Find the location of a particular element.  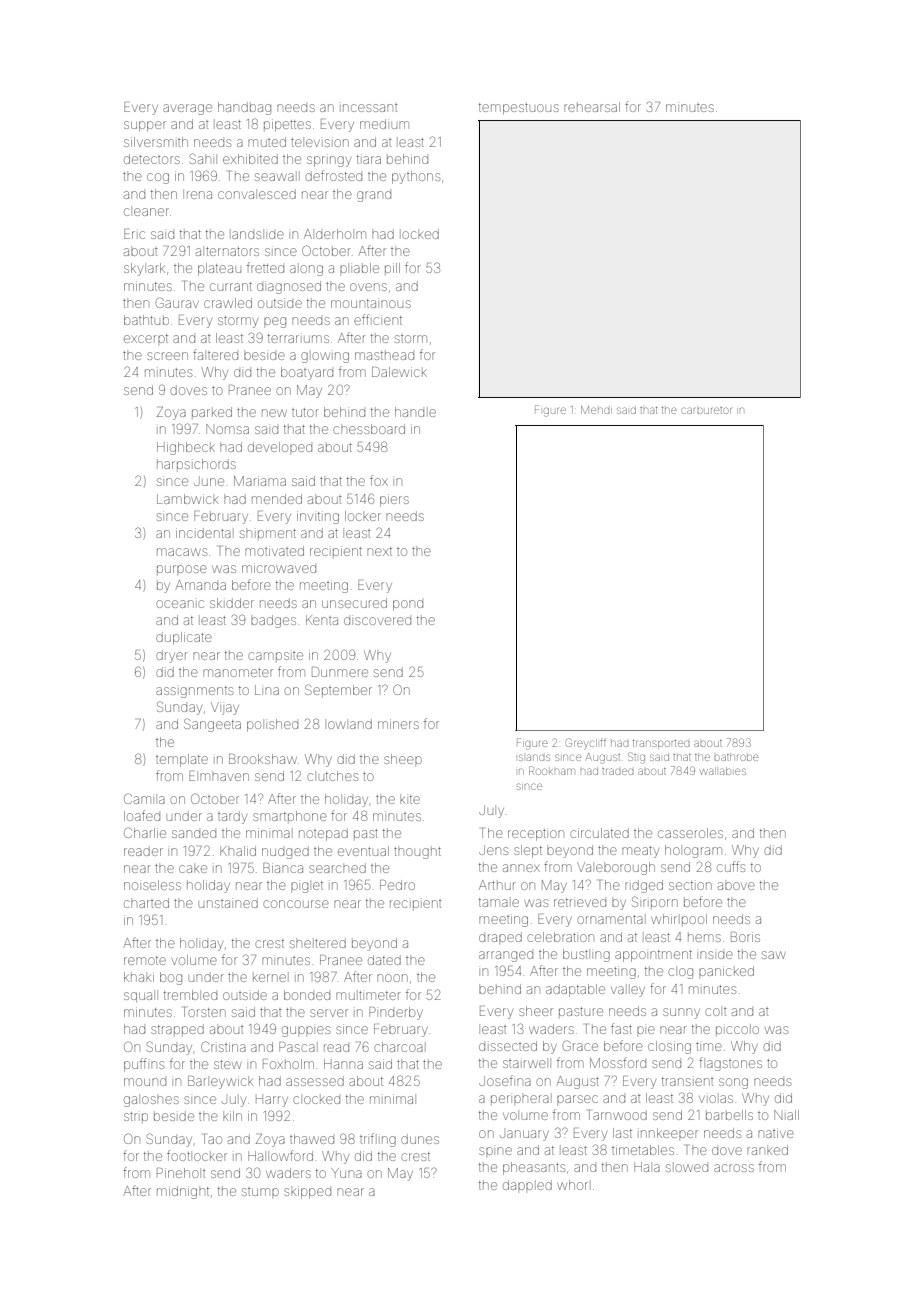

carburetor is located at coordinates (706, 410).
